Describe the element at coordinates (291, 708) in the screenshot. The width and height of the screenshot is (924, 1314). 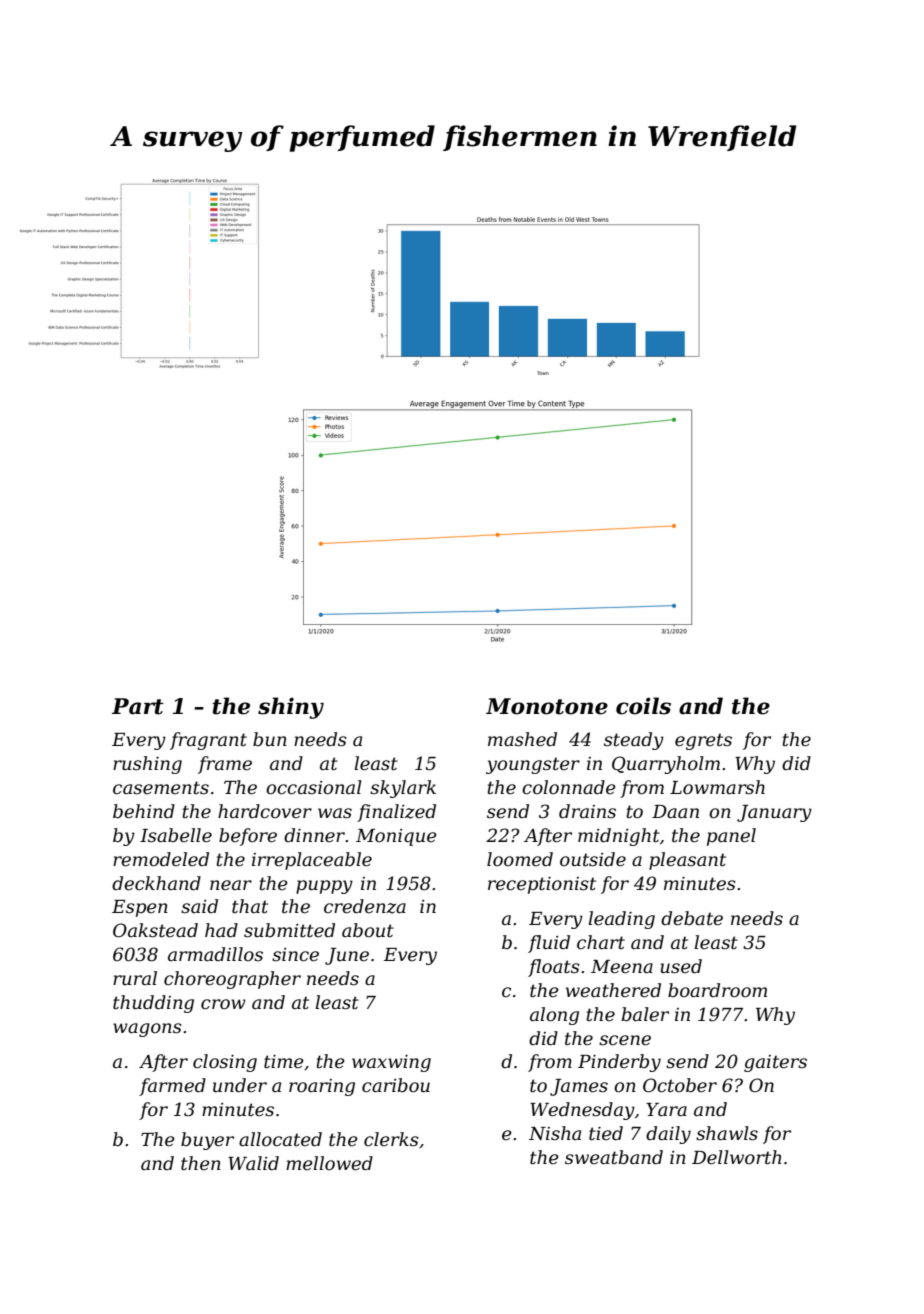
I see `shiny` at that location.
